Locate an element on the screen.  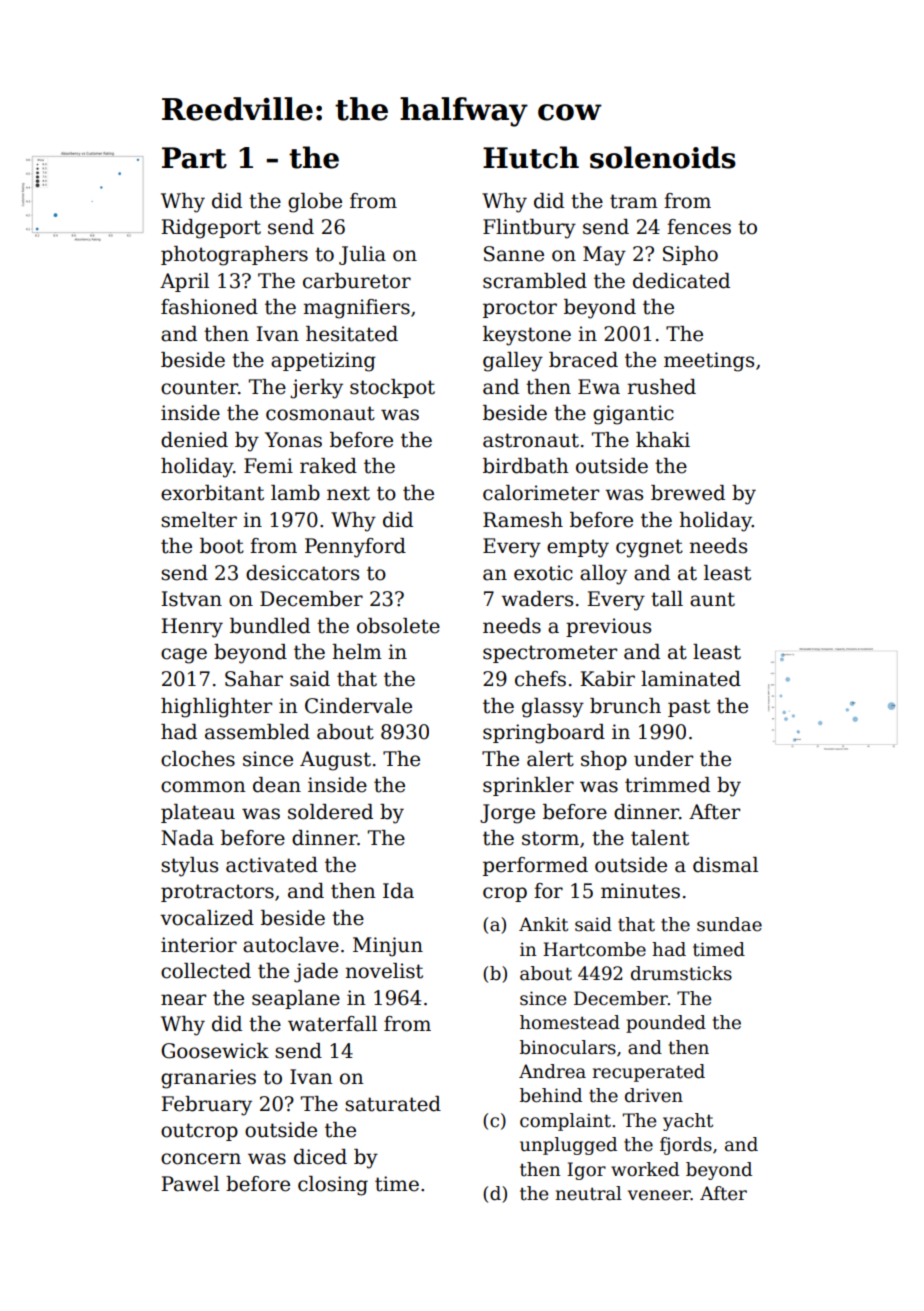
Hutch is located at coordinates (531, 157).
